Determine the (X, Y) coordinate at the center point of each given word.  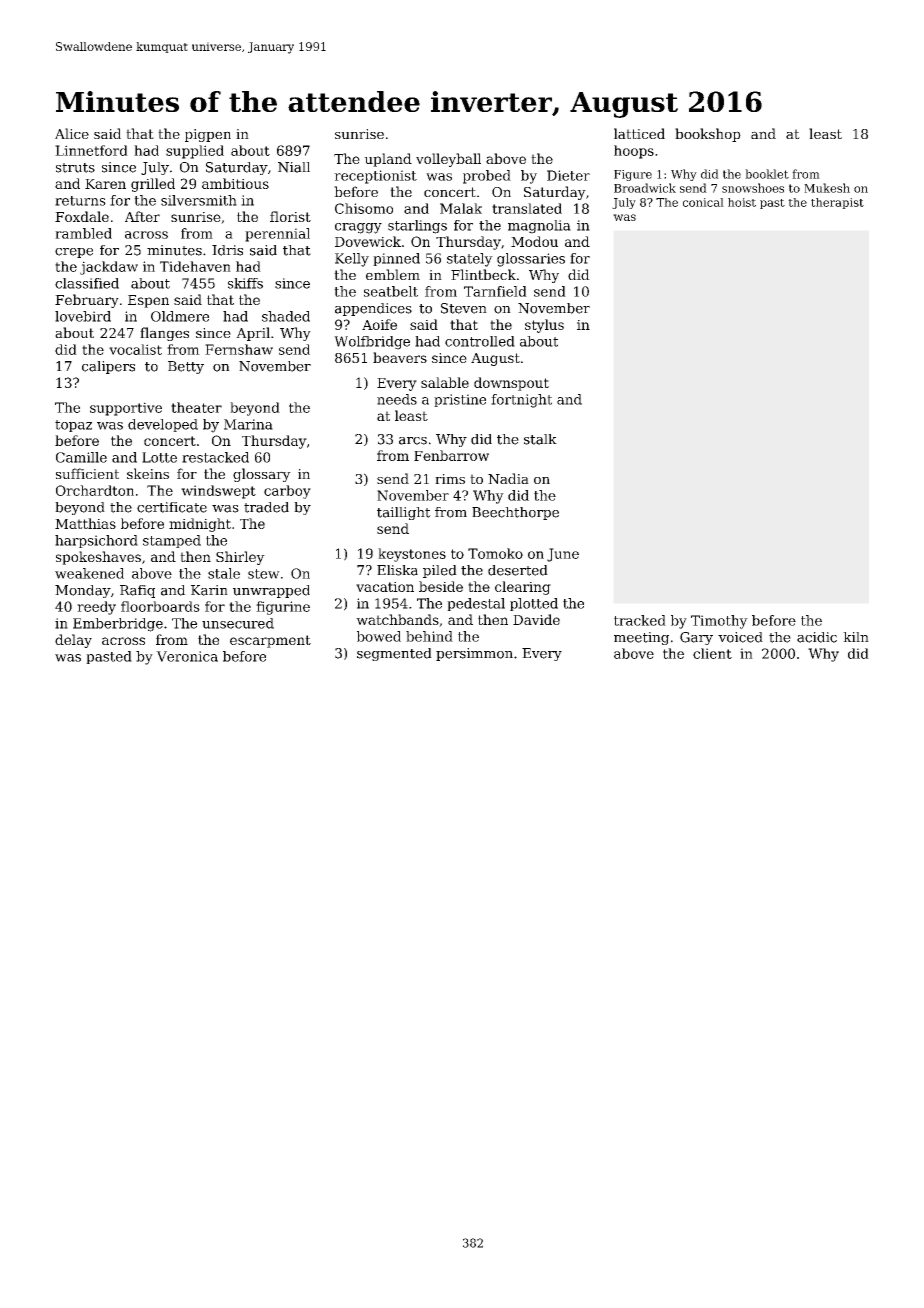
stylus (544, 326)
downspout (511, 384)
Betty (186, 367)
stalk (540, 439)
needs (397, 399)
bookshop (708, 135)
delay (73, 641)
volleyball (448, 160)
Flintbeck (483, 274)
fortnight (521, 401)
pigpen (208, 135)
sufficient (87, 473)
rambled (83, 233)
